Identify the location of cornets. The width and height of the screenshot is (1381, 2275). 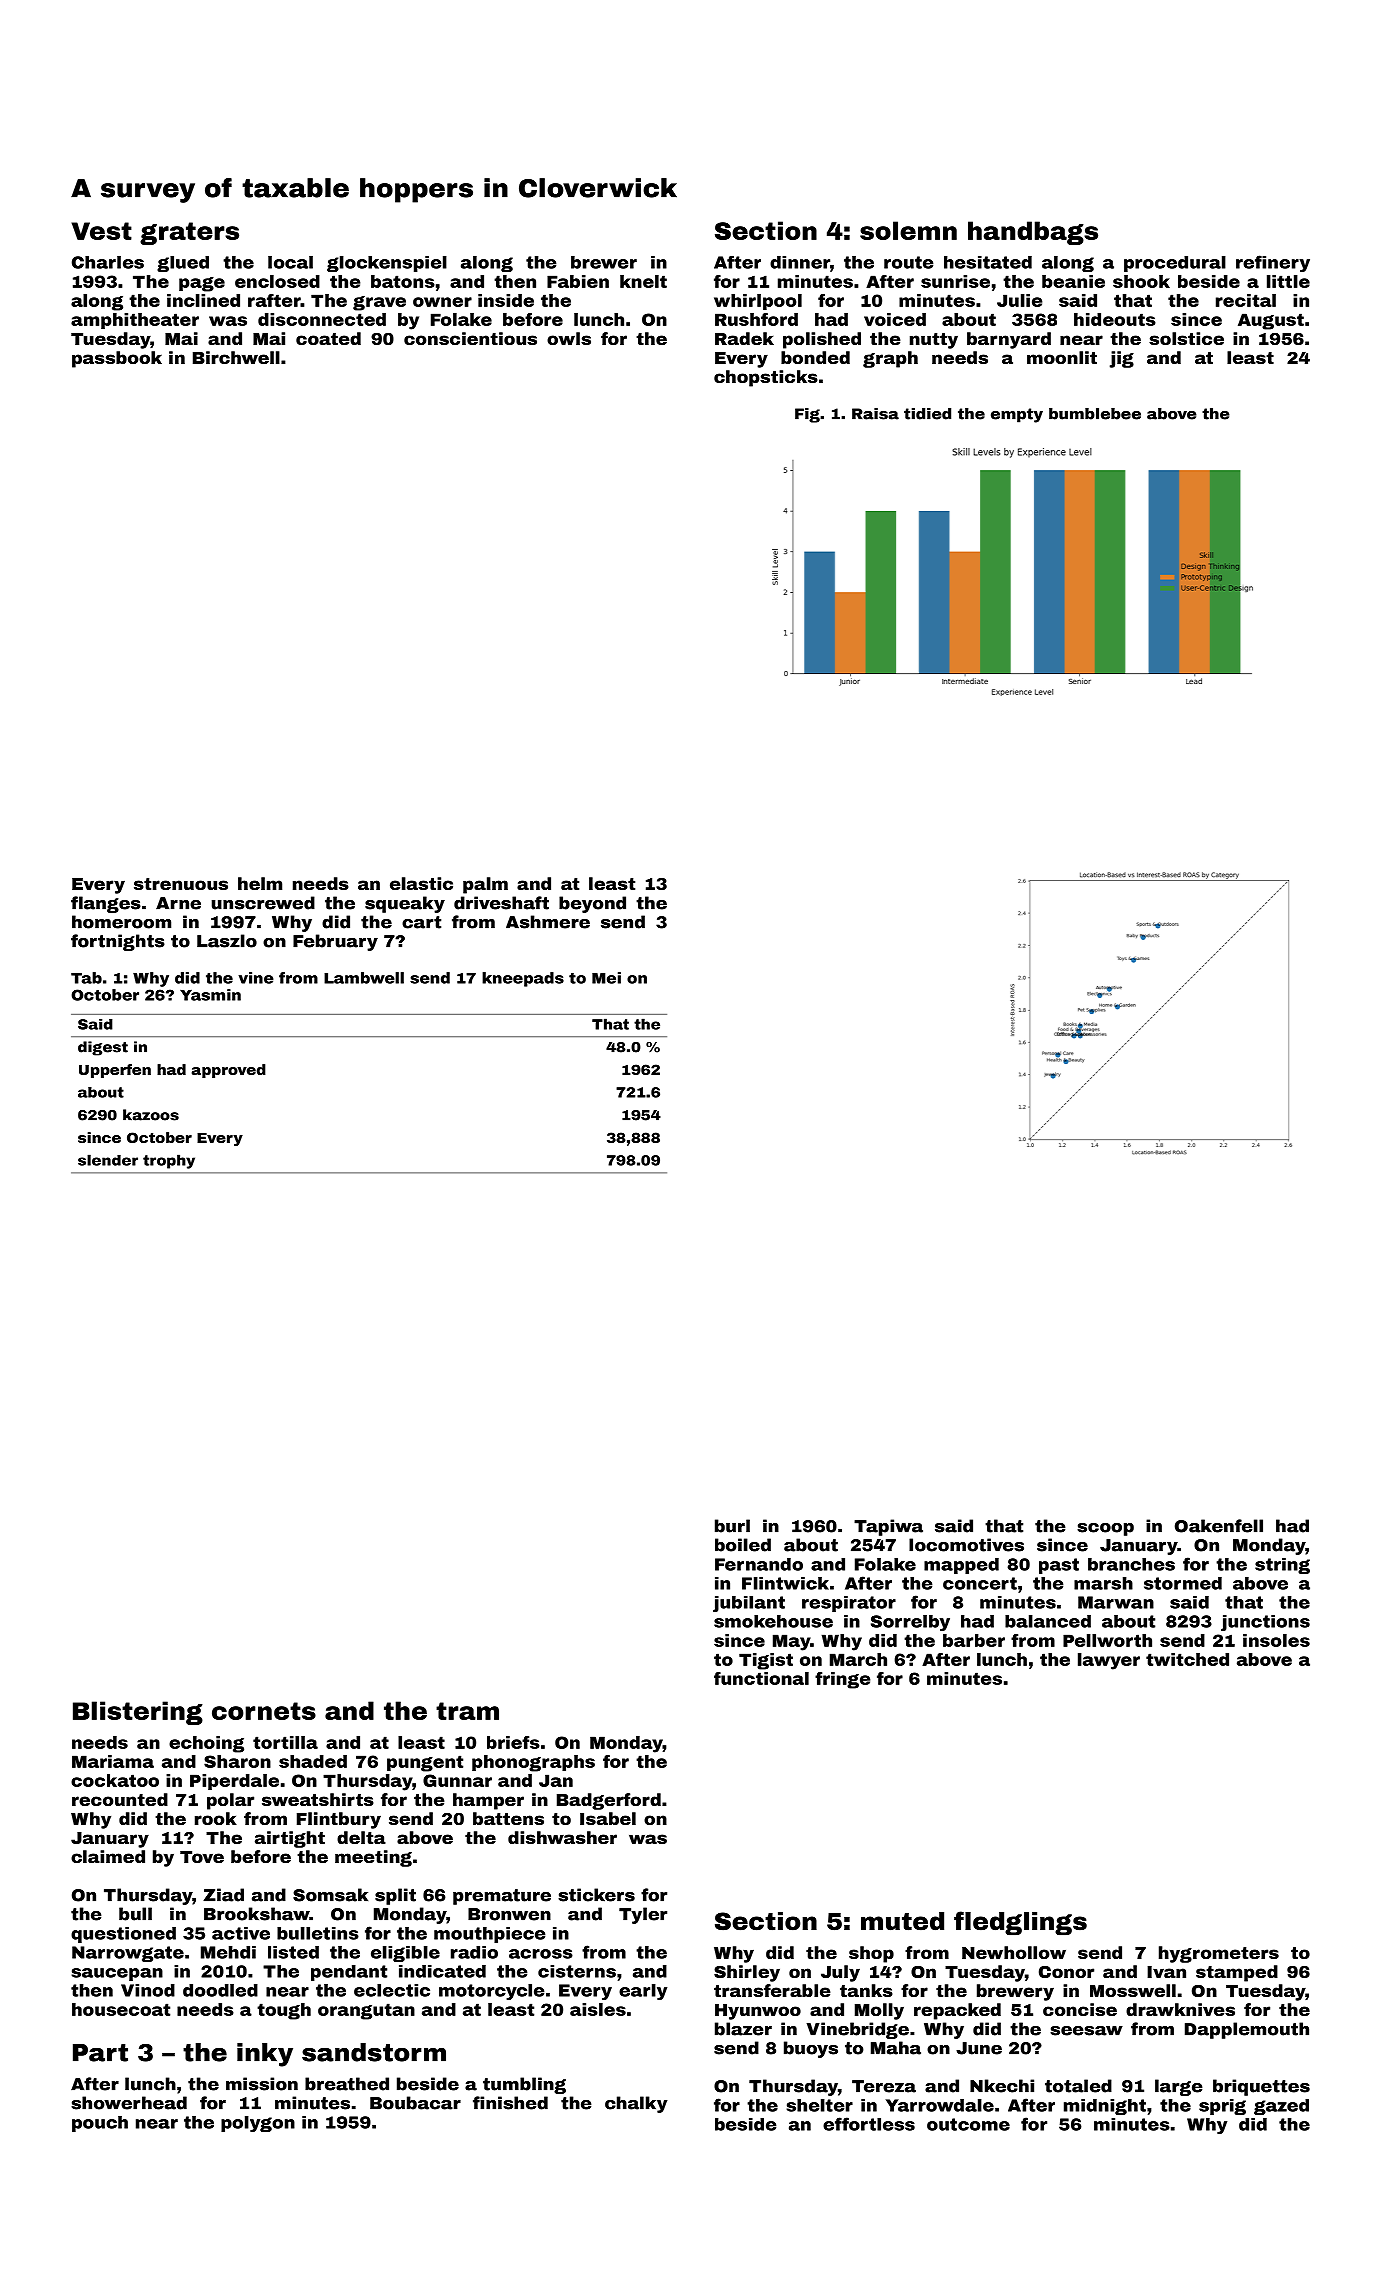
(264, 1711).
